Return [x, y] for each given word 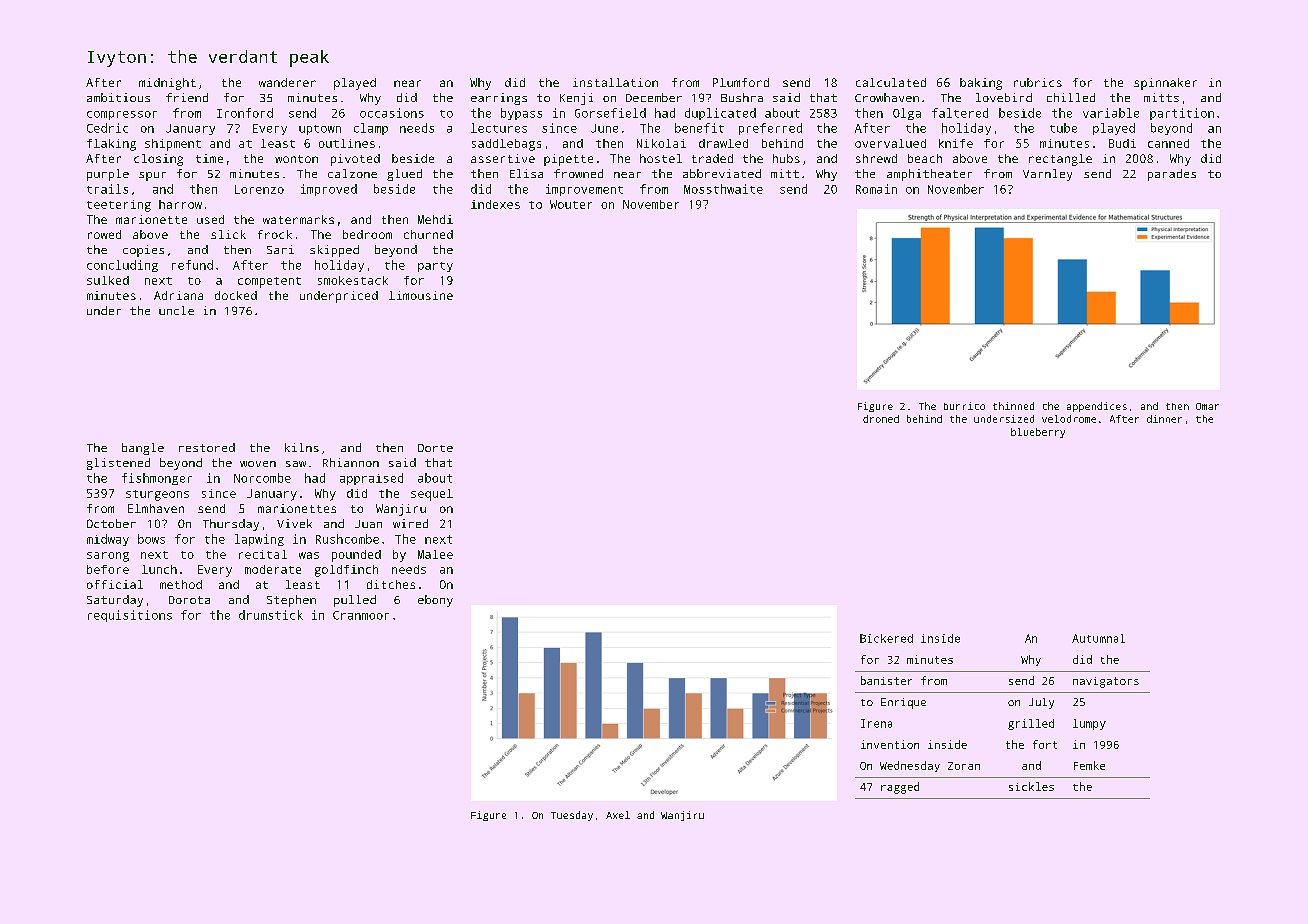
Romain [876, 189]
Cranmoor [361, 615]
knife [956, 143]
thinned [1013, 406]
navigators [1106, 682]
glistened [118, 464]
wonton [296, 159]
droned [881, 419]
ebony [435, 601]
